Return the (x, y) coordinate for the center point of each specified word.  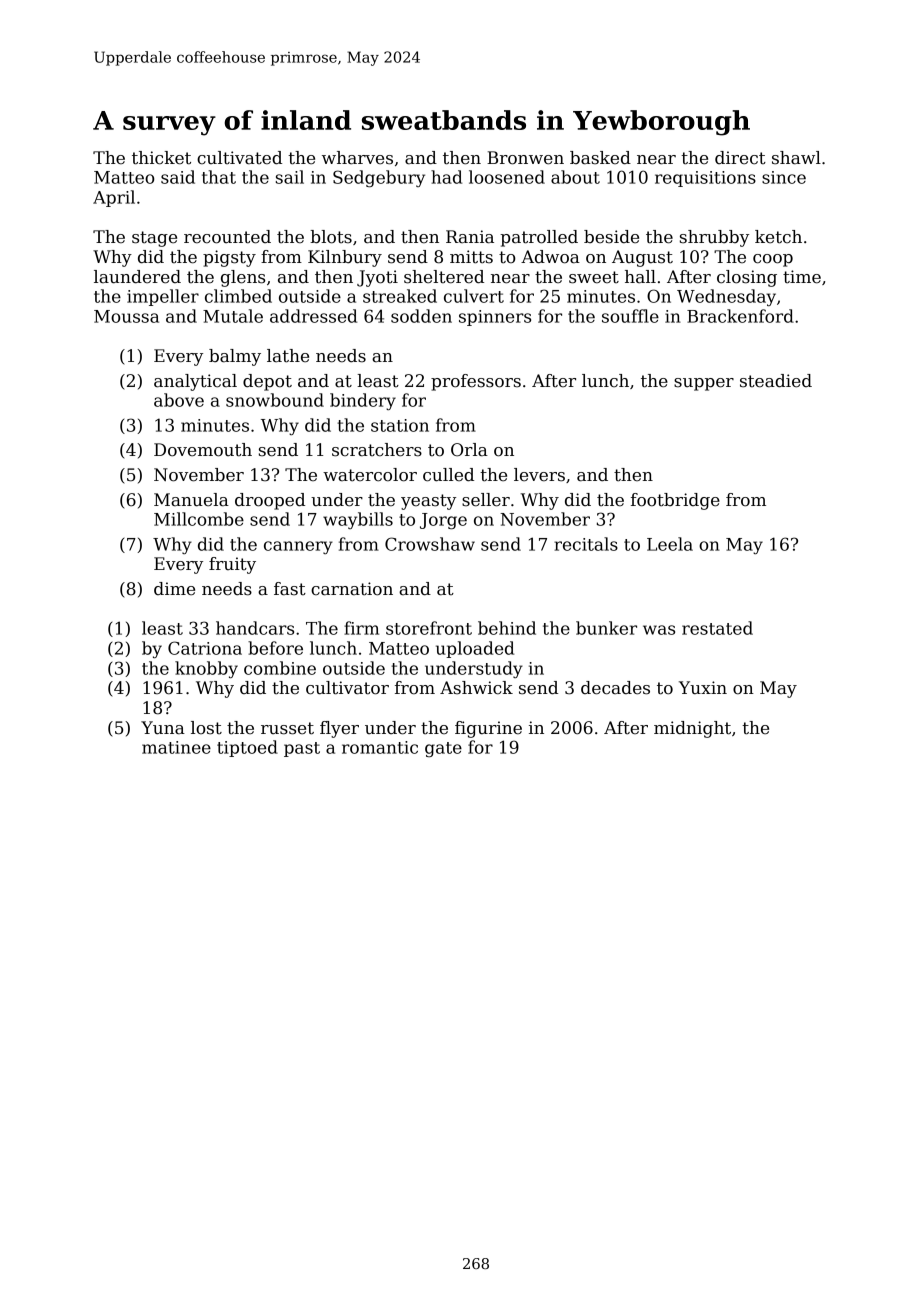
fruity (232, 565)
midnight (692, 729)
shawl (796, 158)
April (114, 198)
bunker (606, 628)
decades (615, 688)
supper (704, 384)
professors (476, 382)
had (446, 177)
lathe (288, 356)
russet (287, 728)
